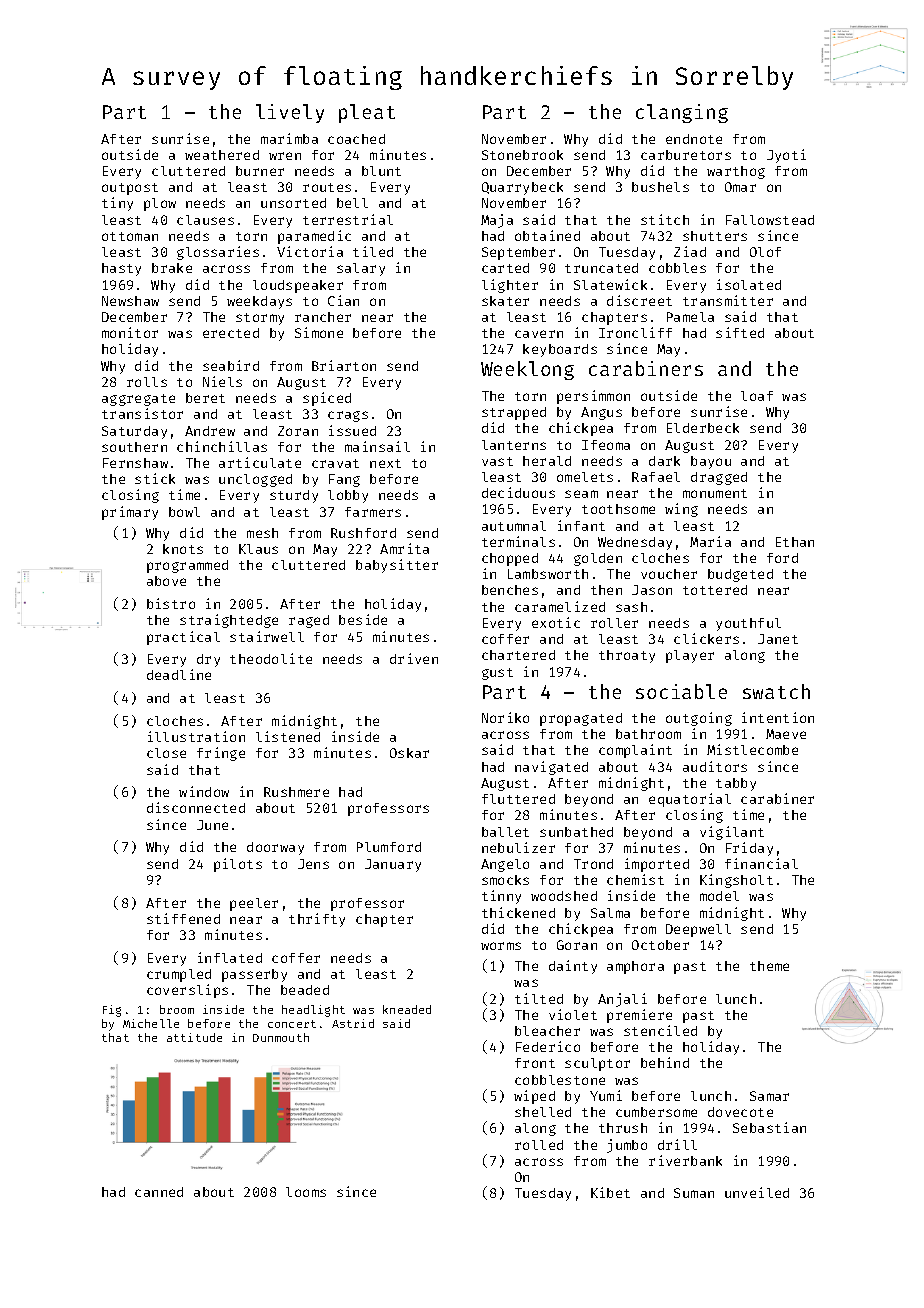 The image size is (924, 1308). I want to click on outpost, so click(130, 189).
